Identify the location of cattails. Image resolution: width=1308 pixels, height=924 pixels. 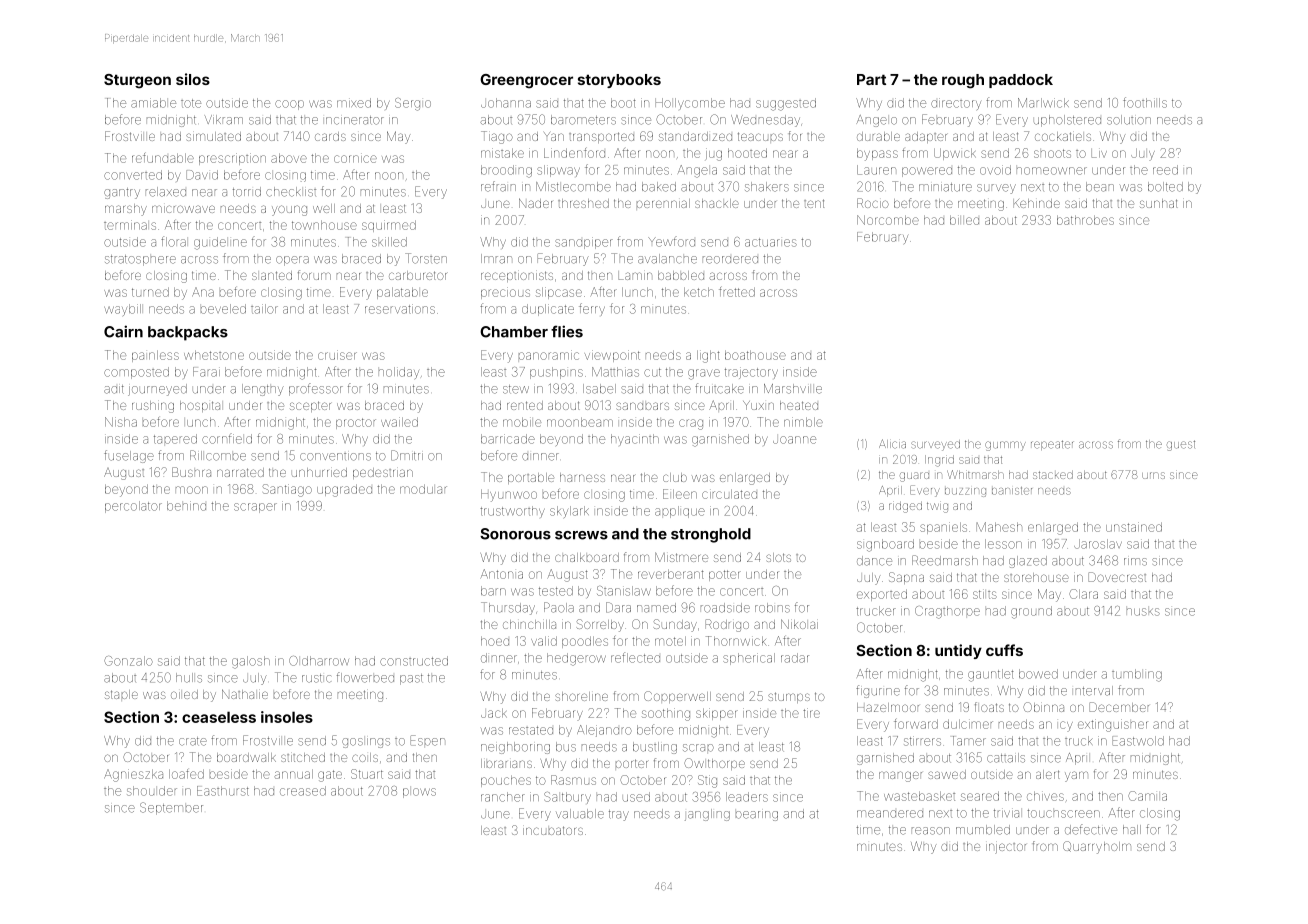
(1006, 758).
